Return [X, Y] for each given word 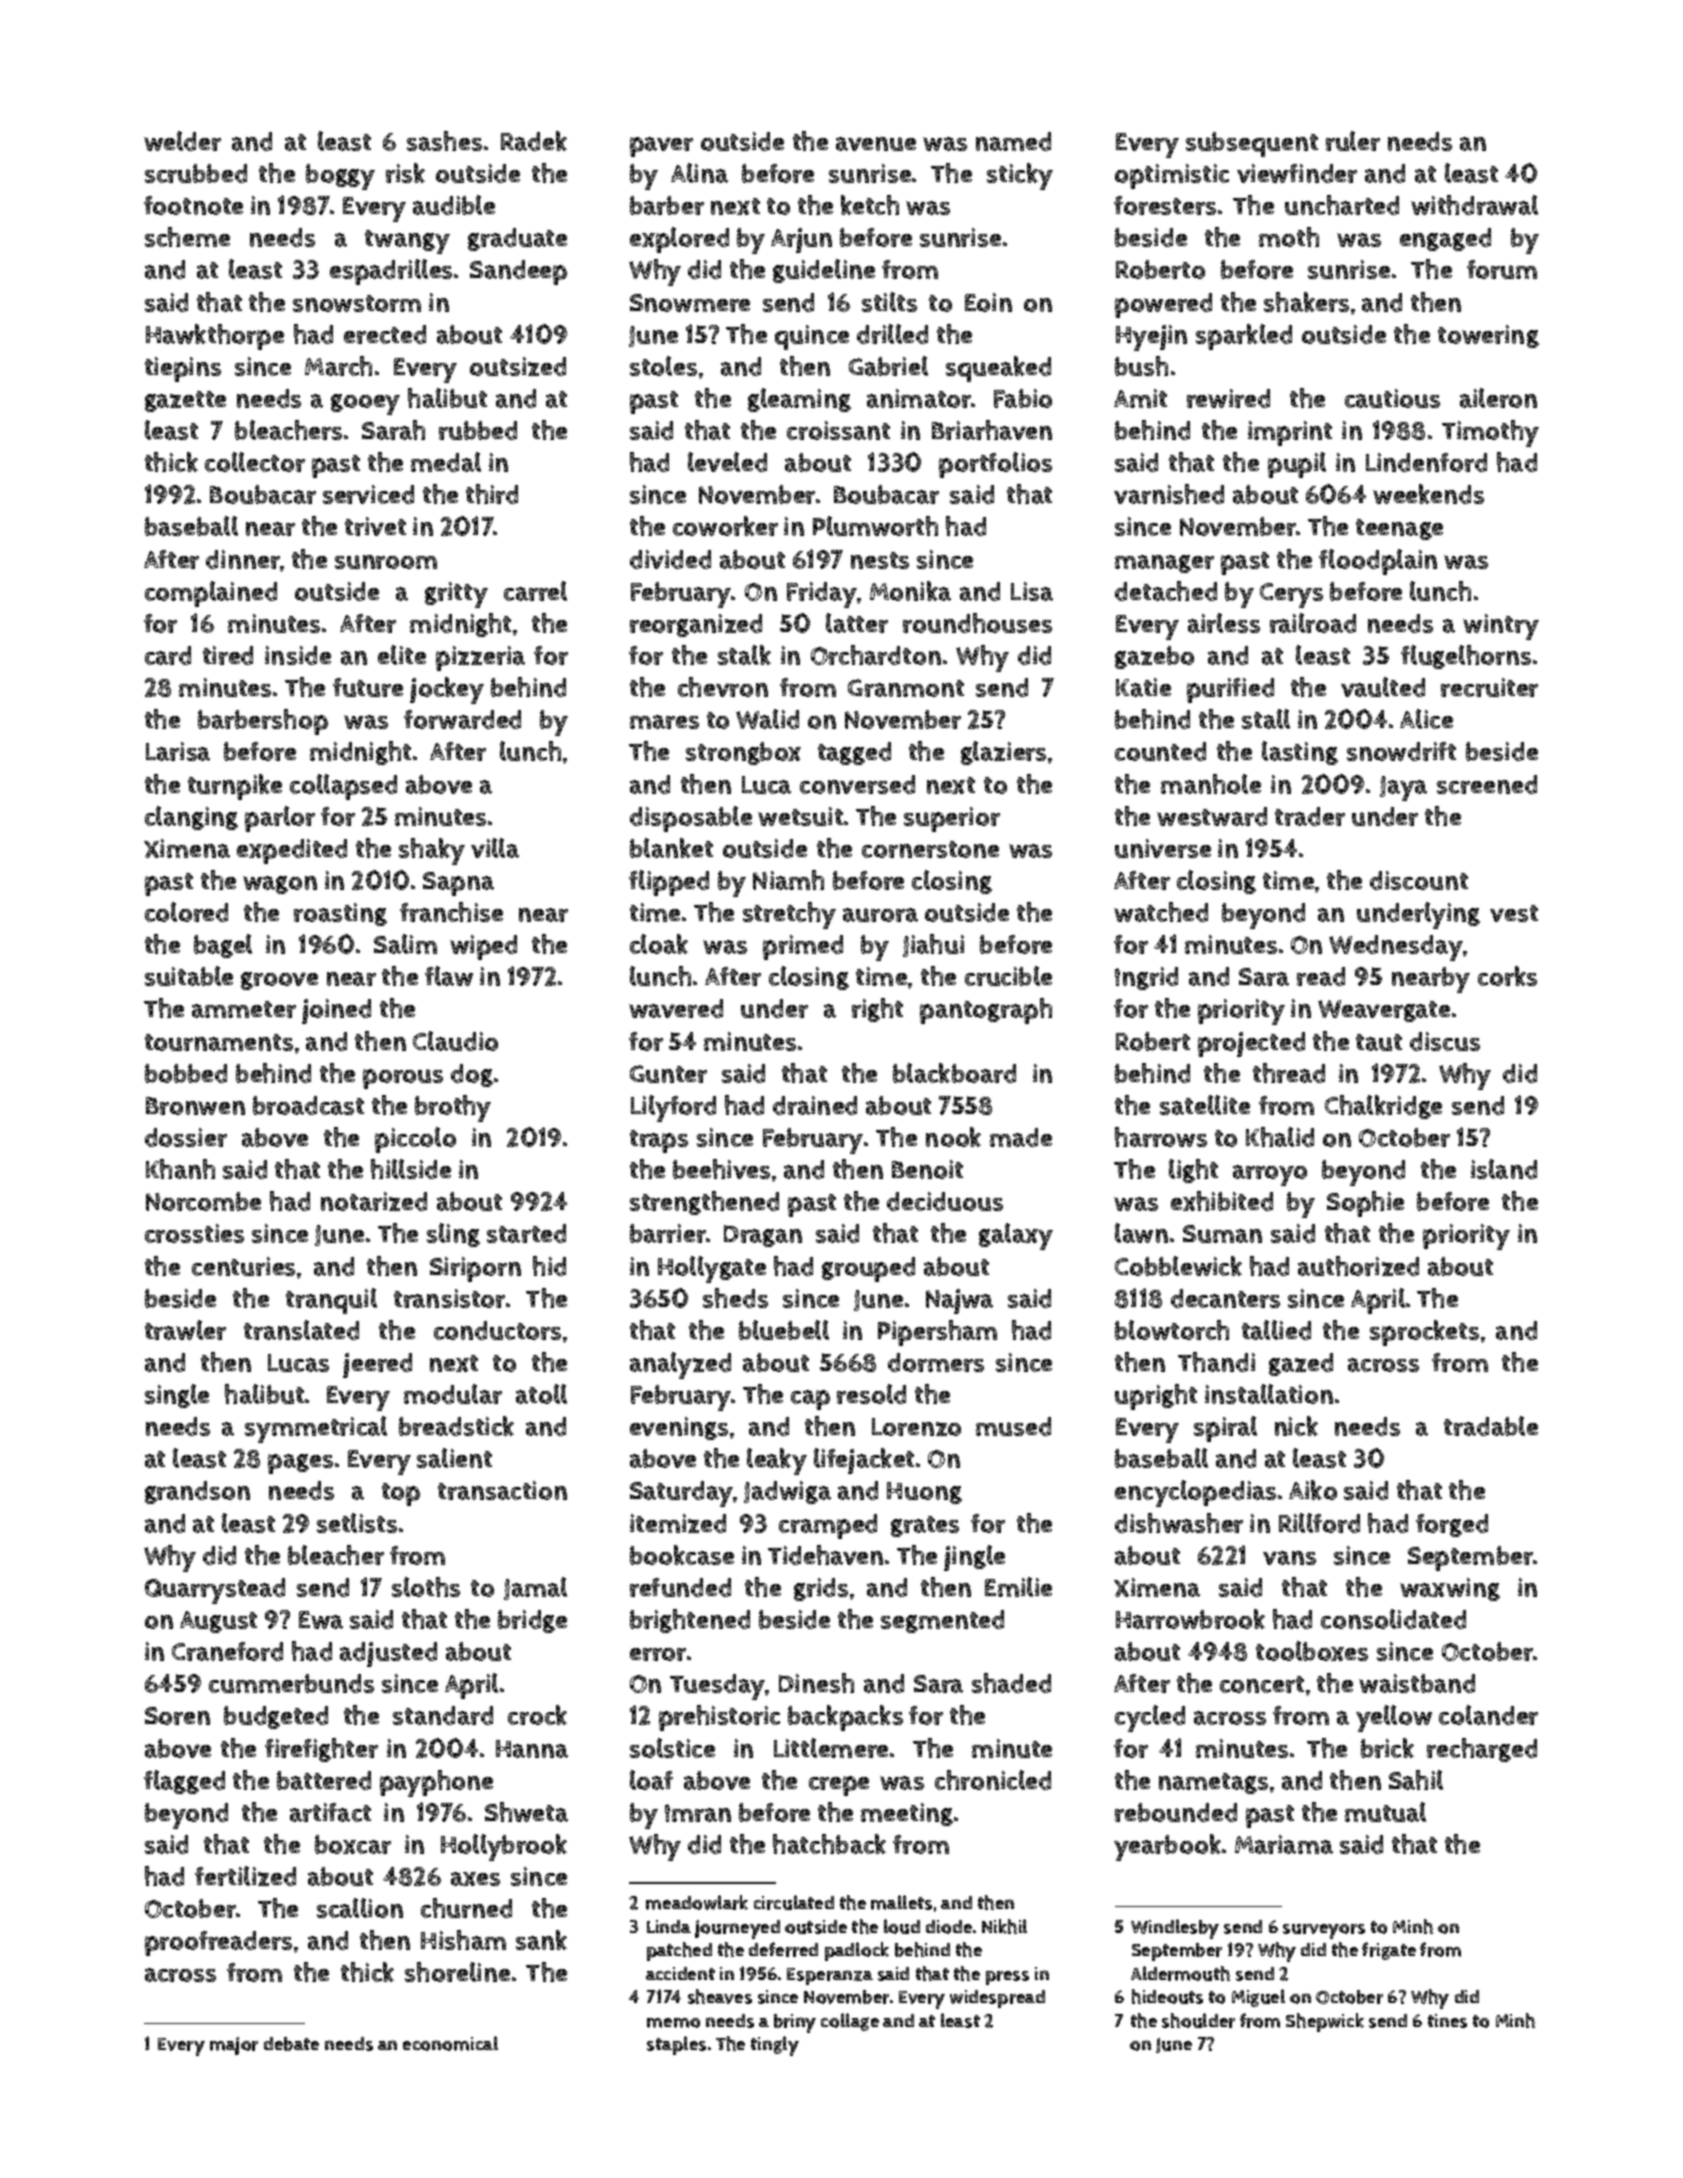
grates [925, 1526]
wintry [1501, 627]
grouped [868, 1269]
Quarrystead [215, 1591]
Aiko [1313, 1490]
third [492, 494]
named [1013, 141]
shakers [1306, 302]
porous [403, 1079]
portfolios [995, 465]
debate [291, 2044]
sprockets [1424, 1333]
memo [673, 2023]
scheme [187, 237]
